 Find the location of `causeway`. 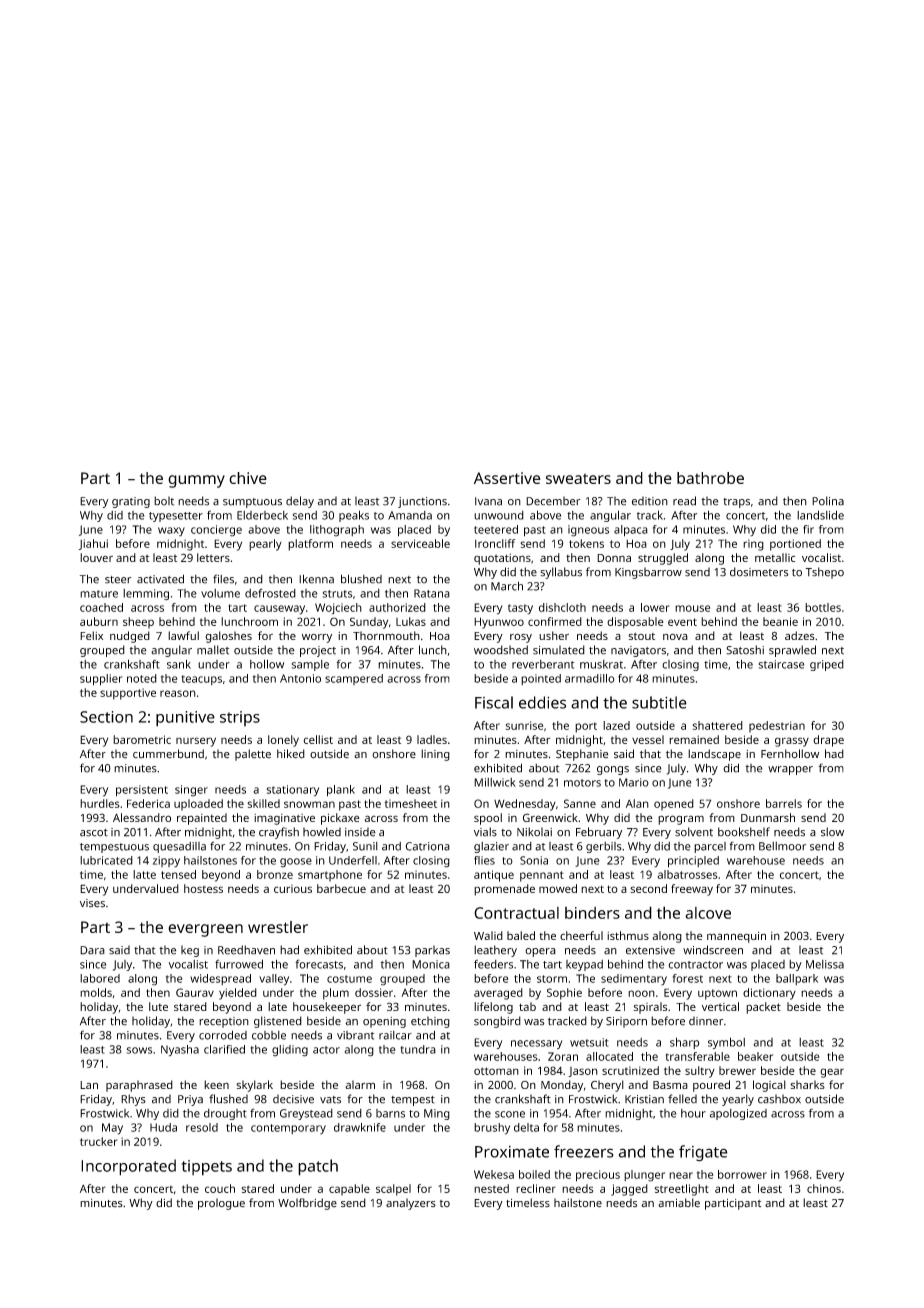

causeway is located at coordinates (279, 610).
